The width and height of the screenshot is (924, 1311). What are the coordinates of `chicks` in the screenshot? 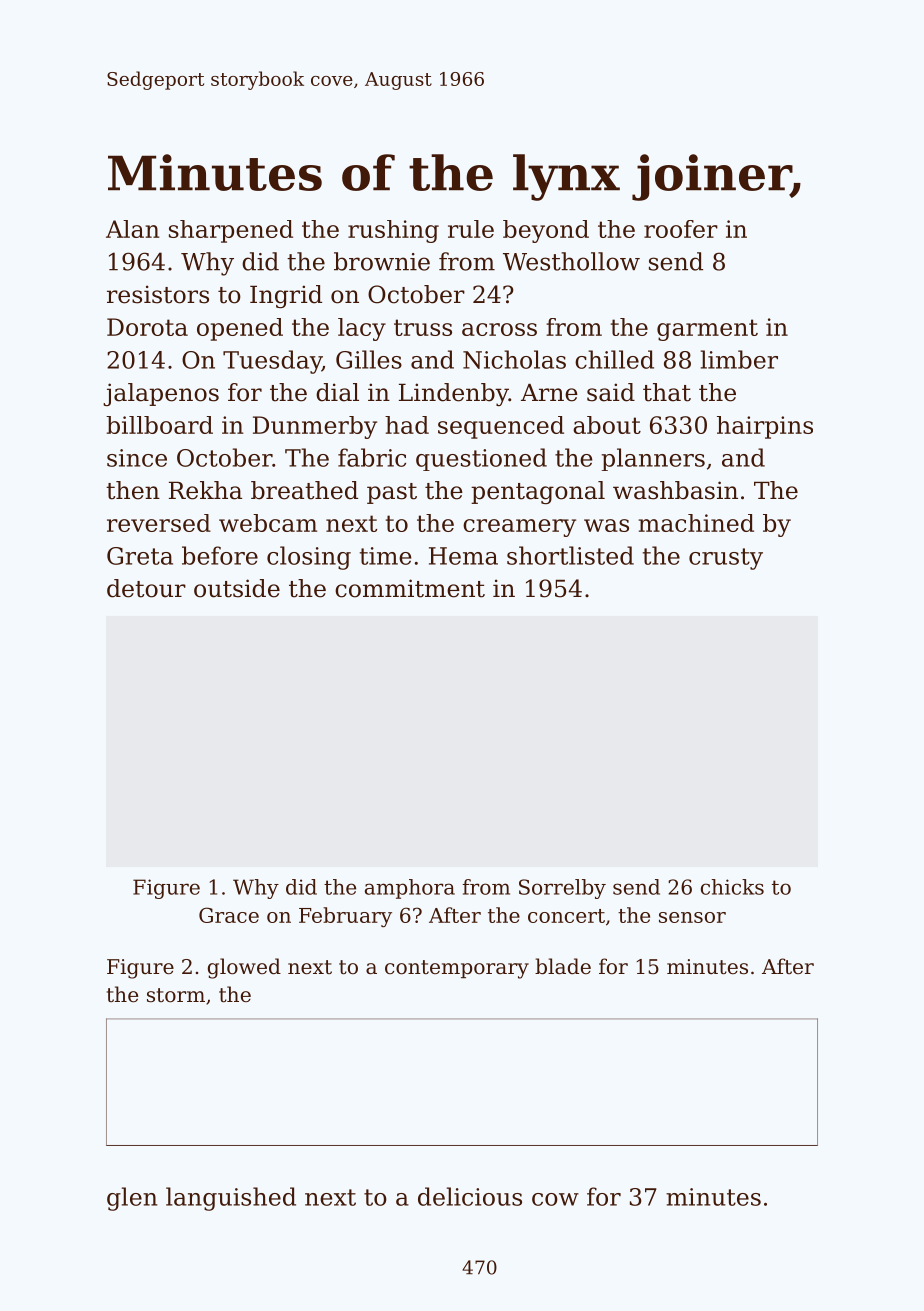 It's located at (732, 887).
